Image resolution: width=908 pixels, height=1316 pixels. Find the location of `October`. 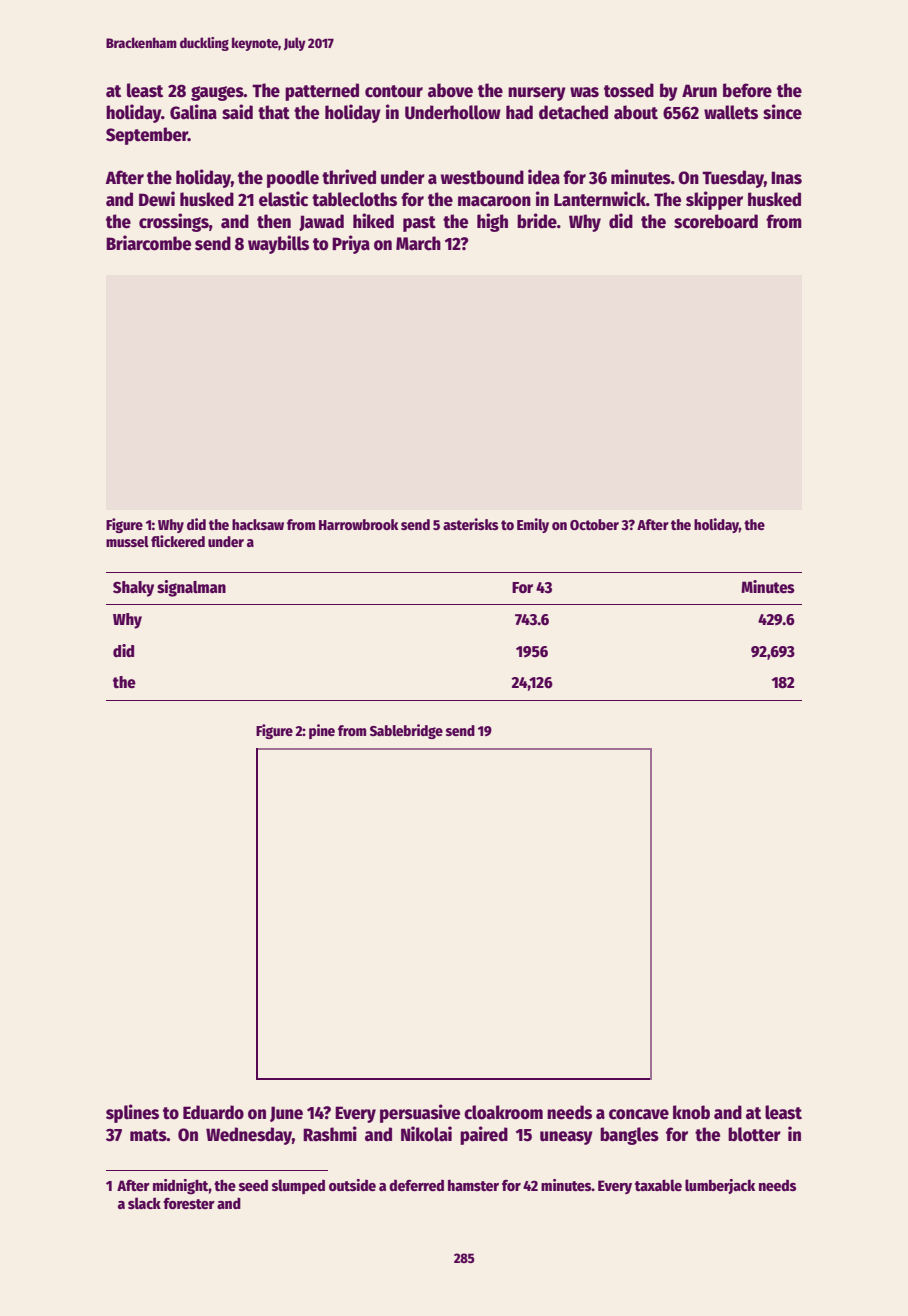

October is located at coordinates (594, 524).
